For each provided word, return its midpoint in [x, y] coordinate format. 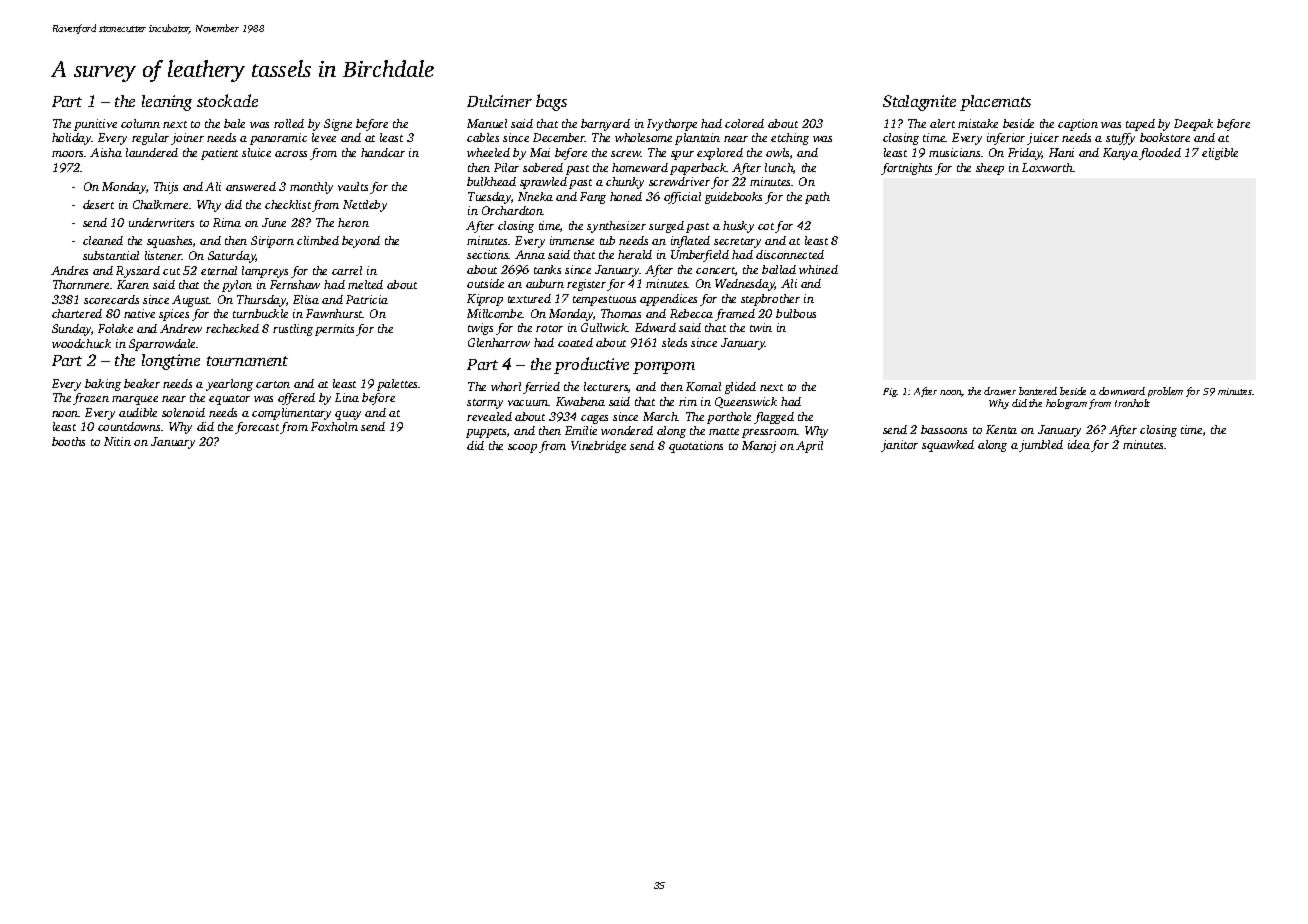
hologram [1066, 404]
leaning [167, 103]
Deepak [1193, 125]
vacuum [528, 403]
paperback [698, 169]
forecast [258, 428]
